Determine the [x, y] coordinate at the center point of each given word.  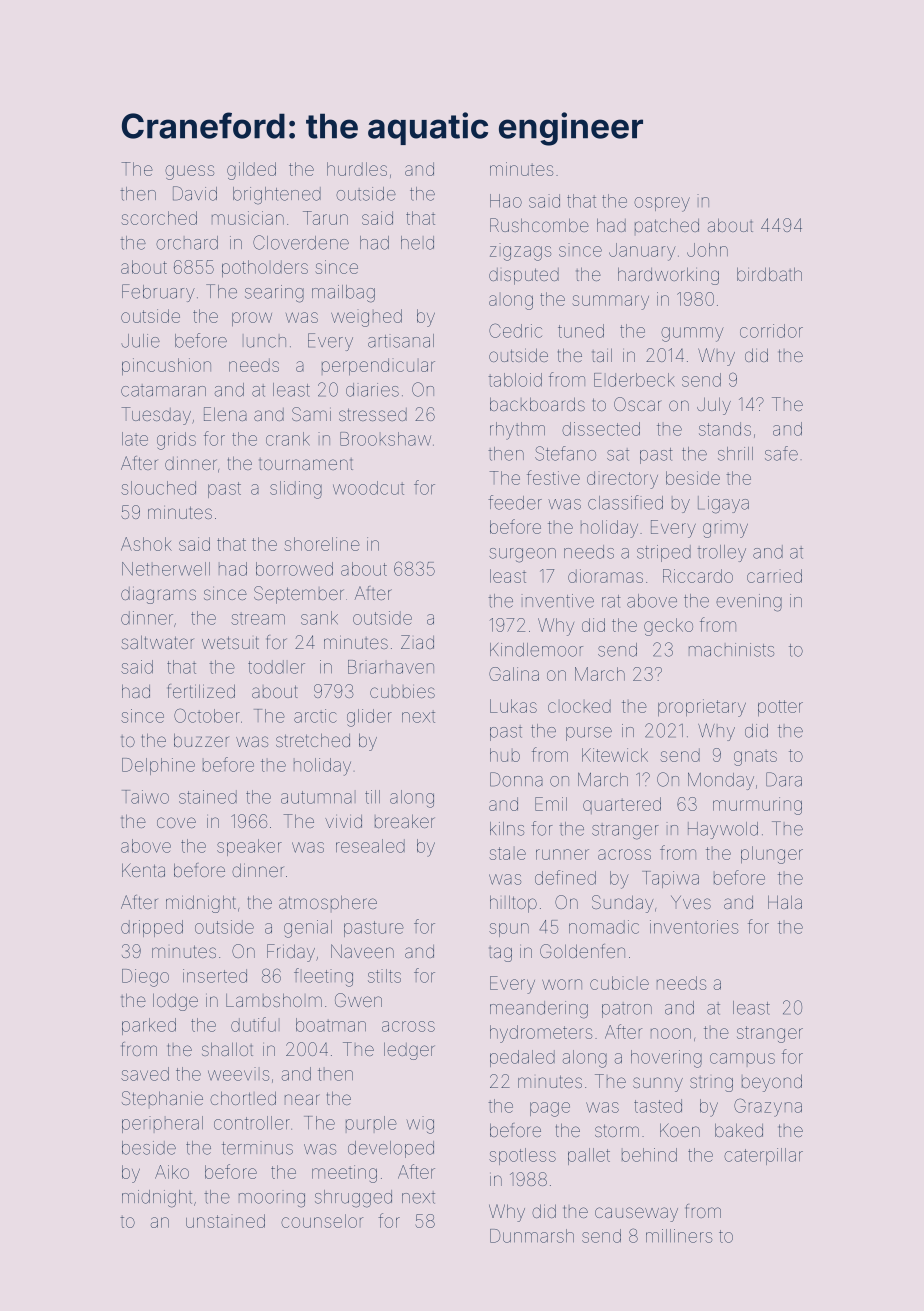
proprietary [702, 708]
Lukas [513, 706]
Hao [506, 201]
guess [189, 172]
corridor [771, 331]
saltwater [157, 642]
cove [176, 822]
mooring [272, 1199]
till [372, 797]
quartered [622, 805]
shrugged [353, 1199]
